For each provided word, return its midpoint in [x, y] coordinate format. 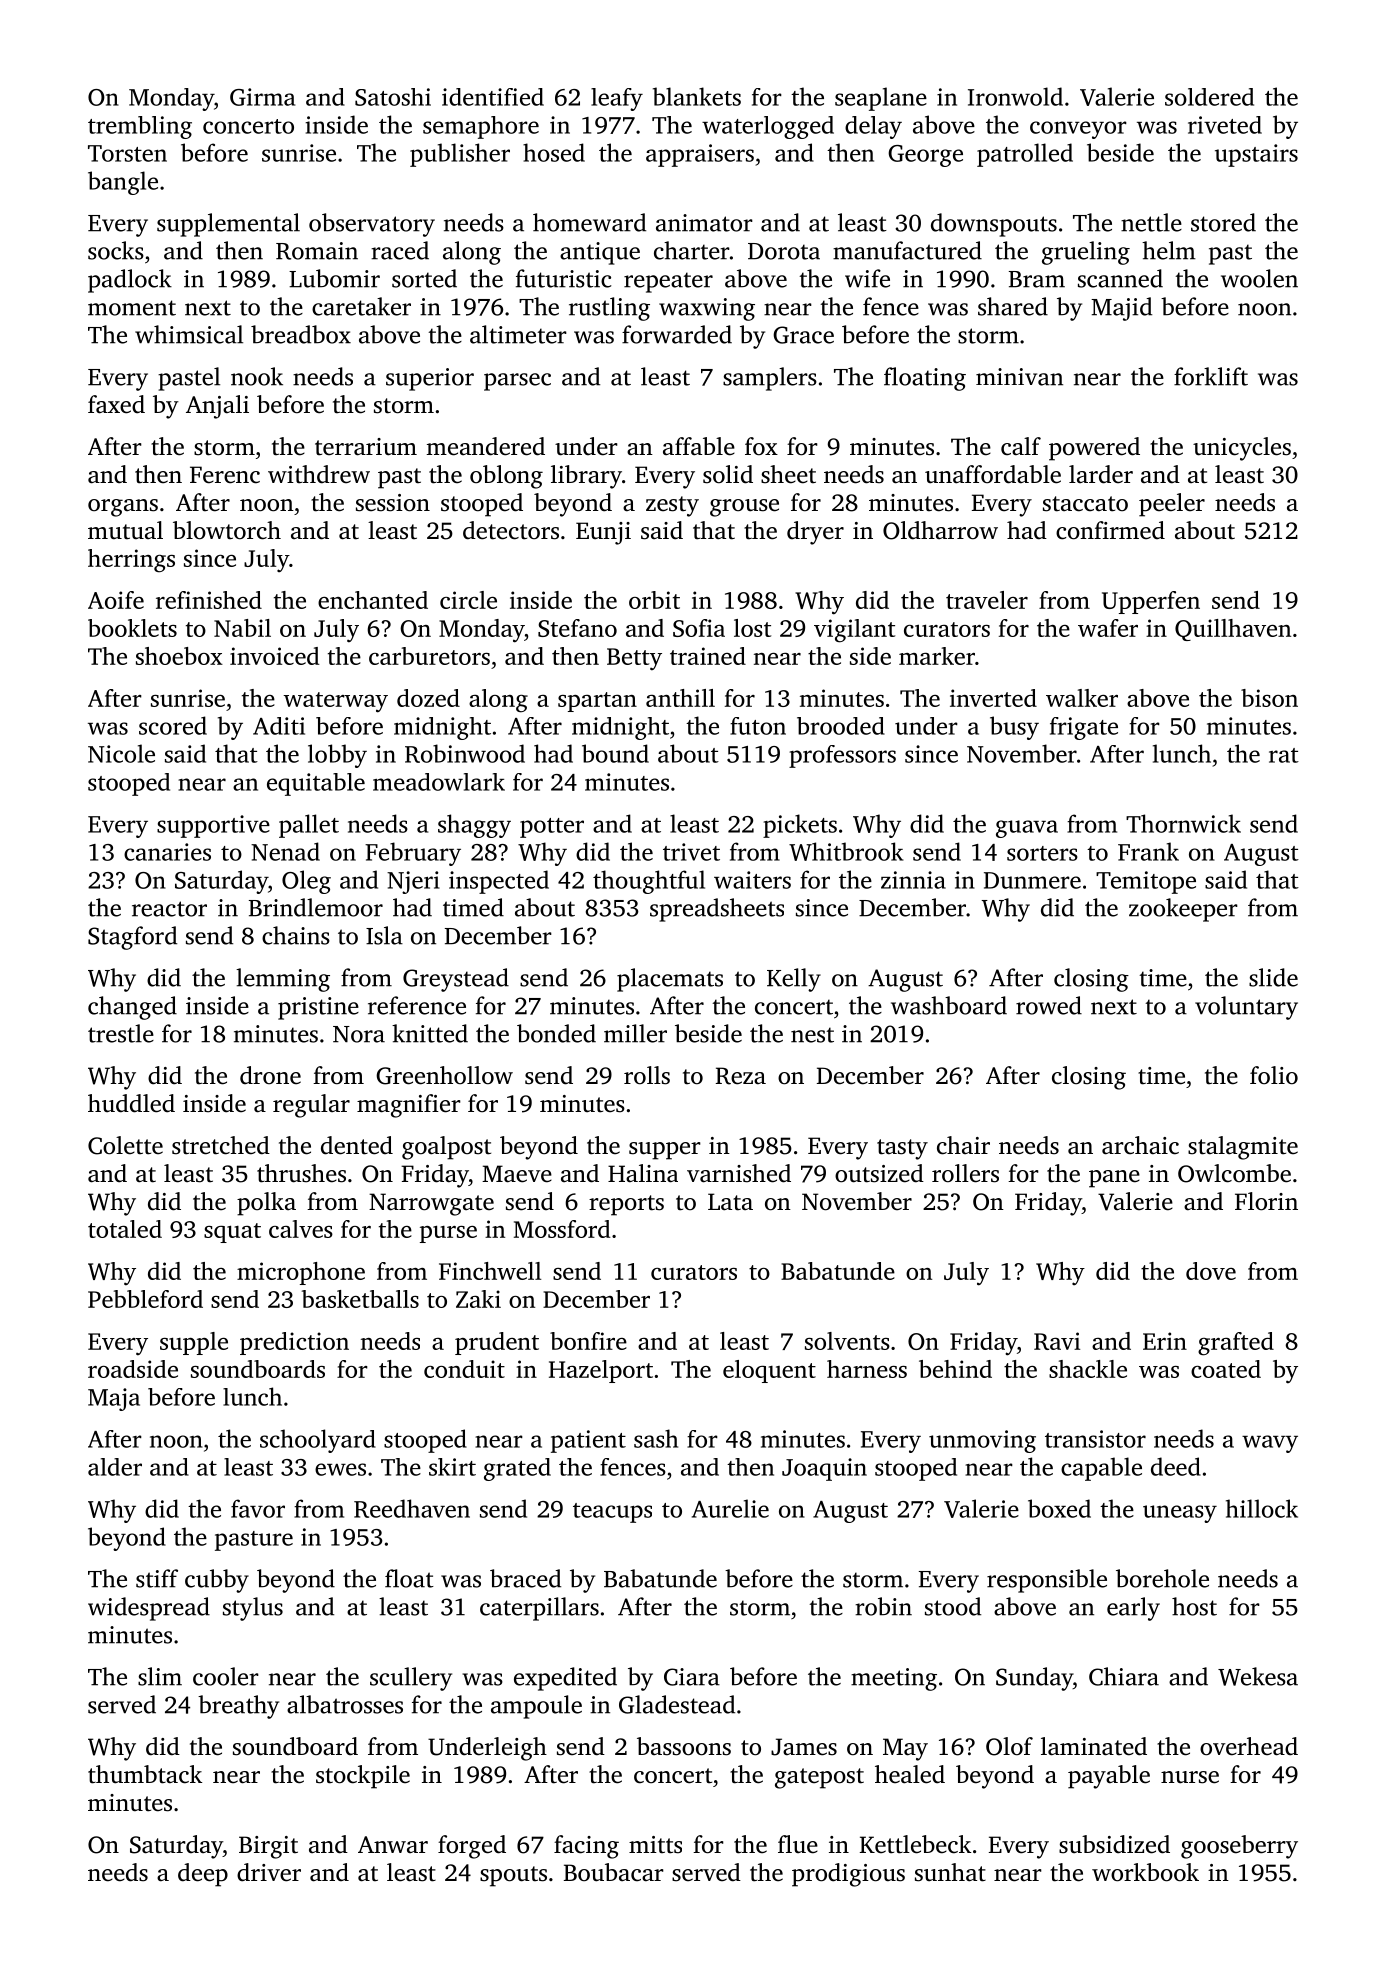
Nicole [121, 753]
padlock [130, 281]
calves [301, 1229]
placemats [670, 980]
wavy [1270, 1444]
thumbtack [145, 1774]
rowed [1049, 1005]
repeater [668, 282]
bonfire [588, 1341]
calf [1021, 446]
